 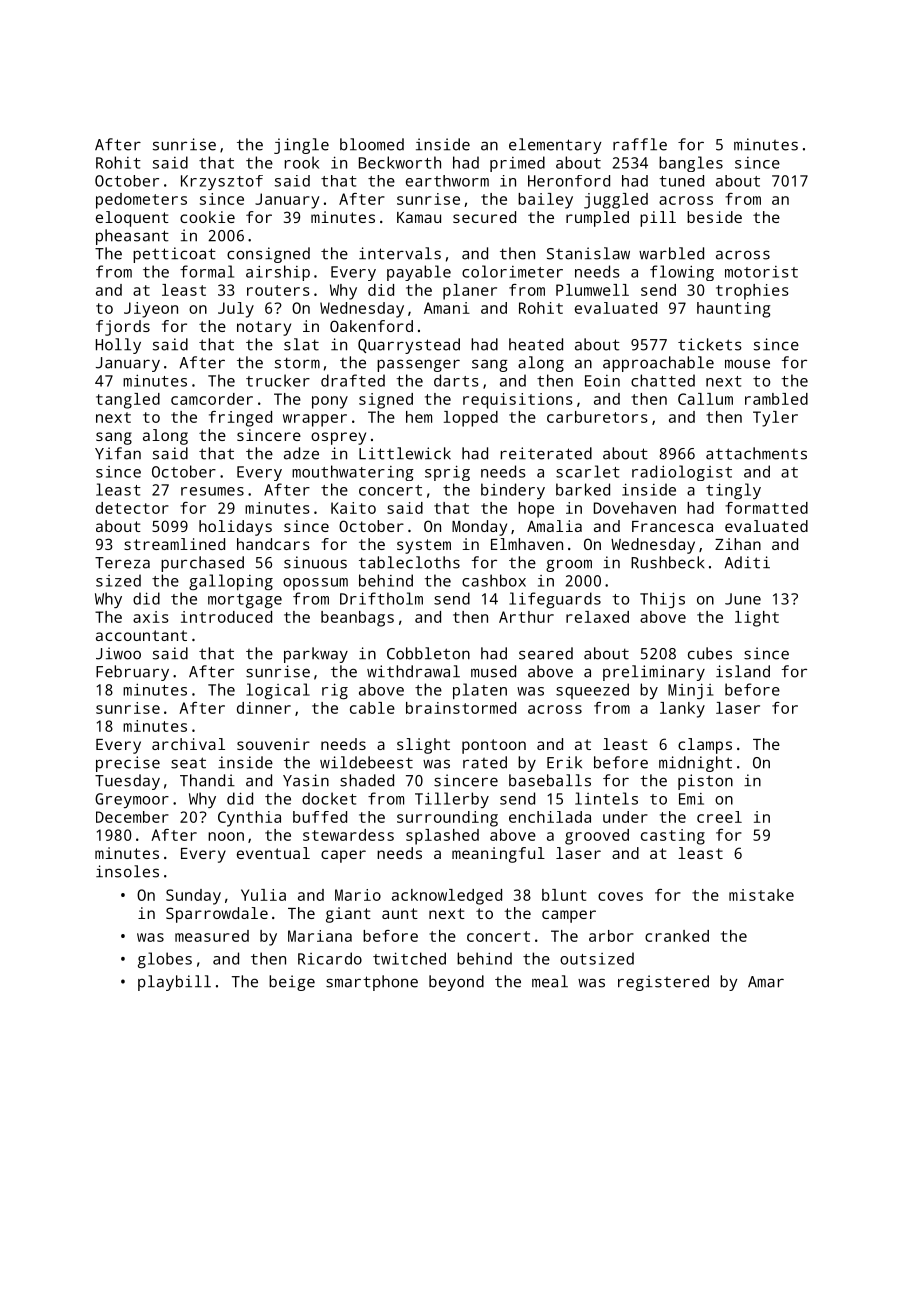 What do you see at coordinates (165, 960) in the document?
I see `globes` at bounding box center [165, 960].
